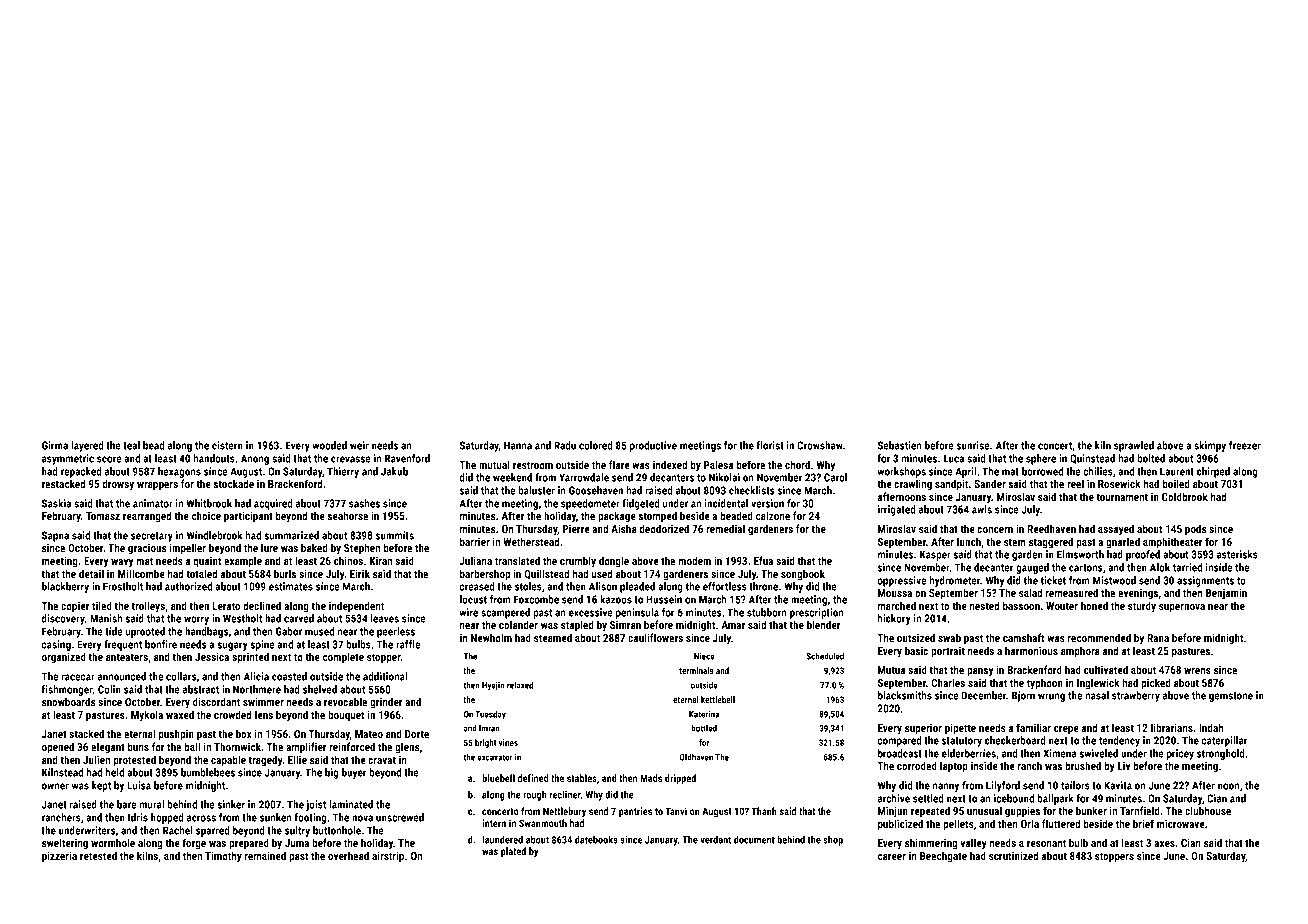 This document has height=924, width=1308. Describe the element at coordinates (704, 728) in the document. I see `bottled` at that location.
